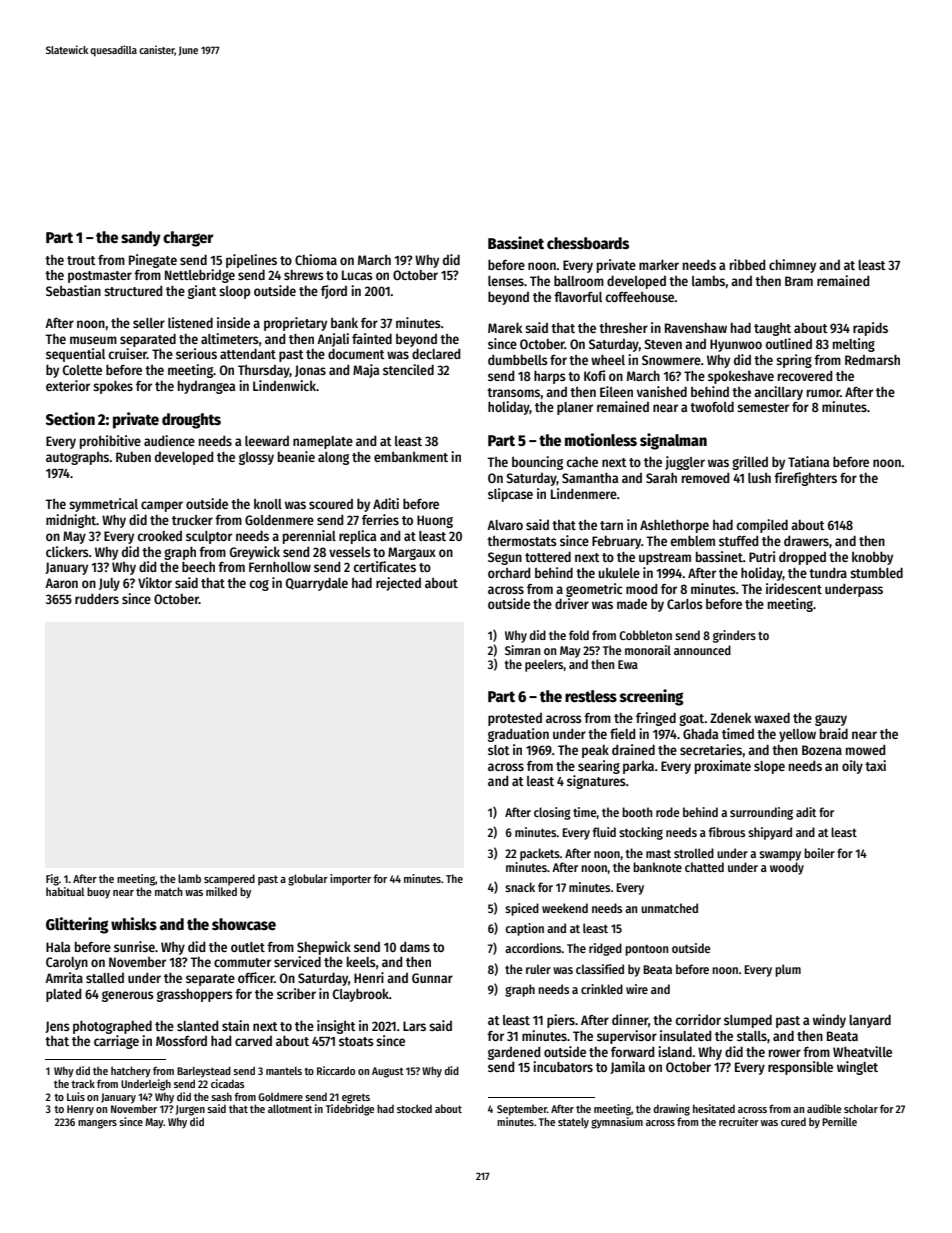 The width and height of the page is (952, 1233). I want to click on Hala, so click(58, 947).
